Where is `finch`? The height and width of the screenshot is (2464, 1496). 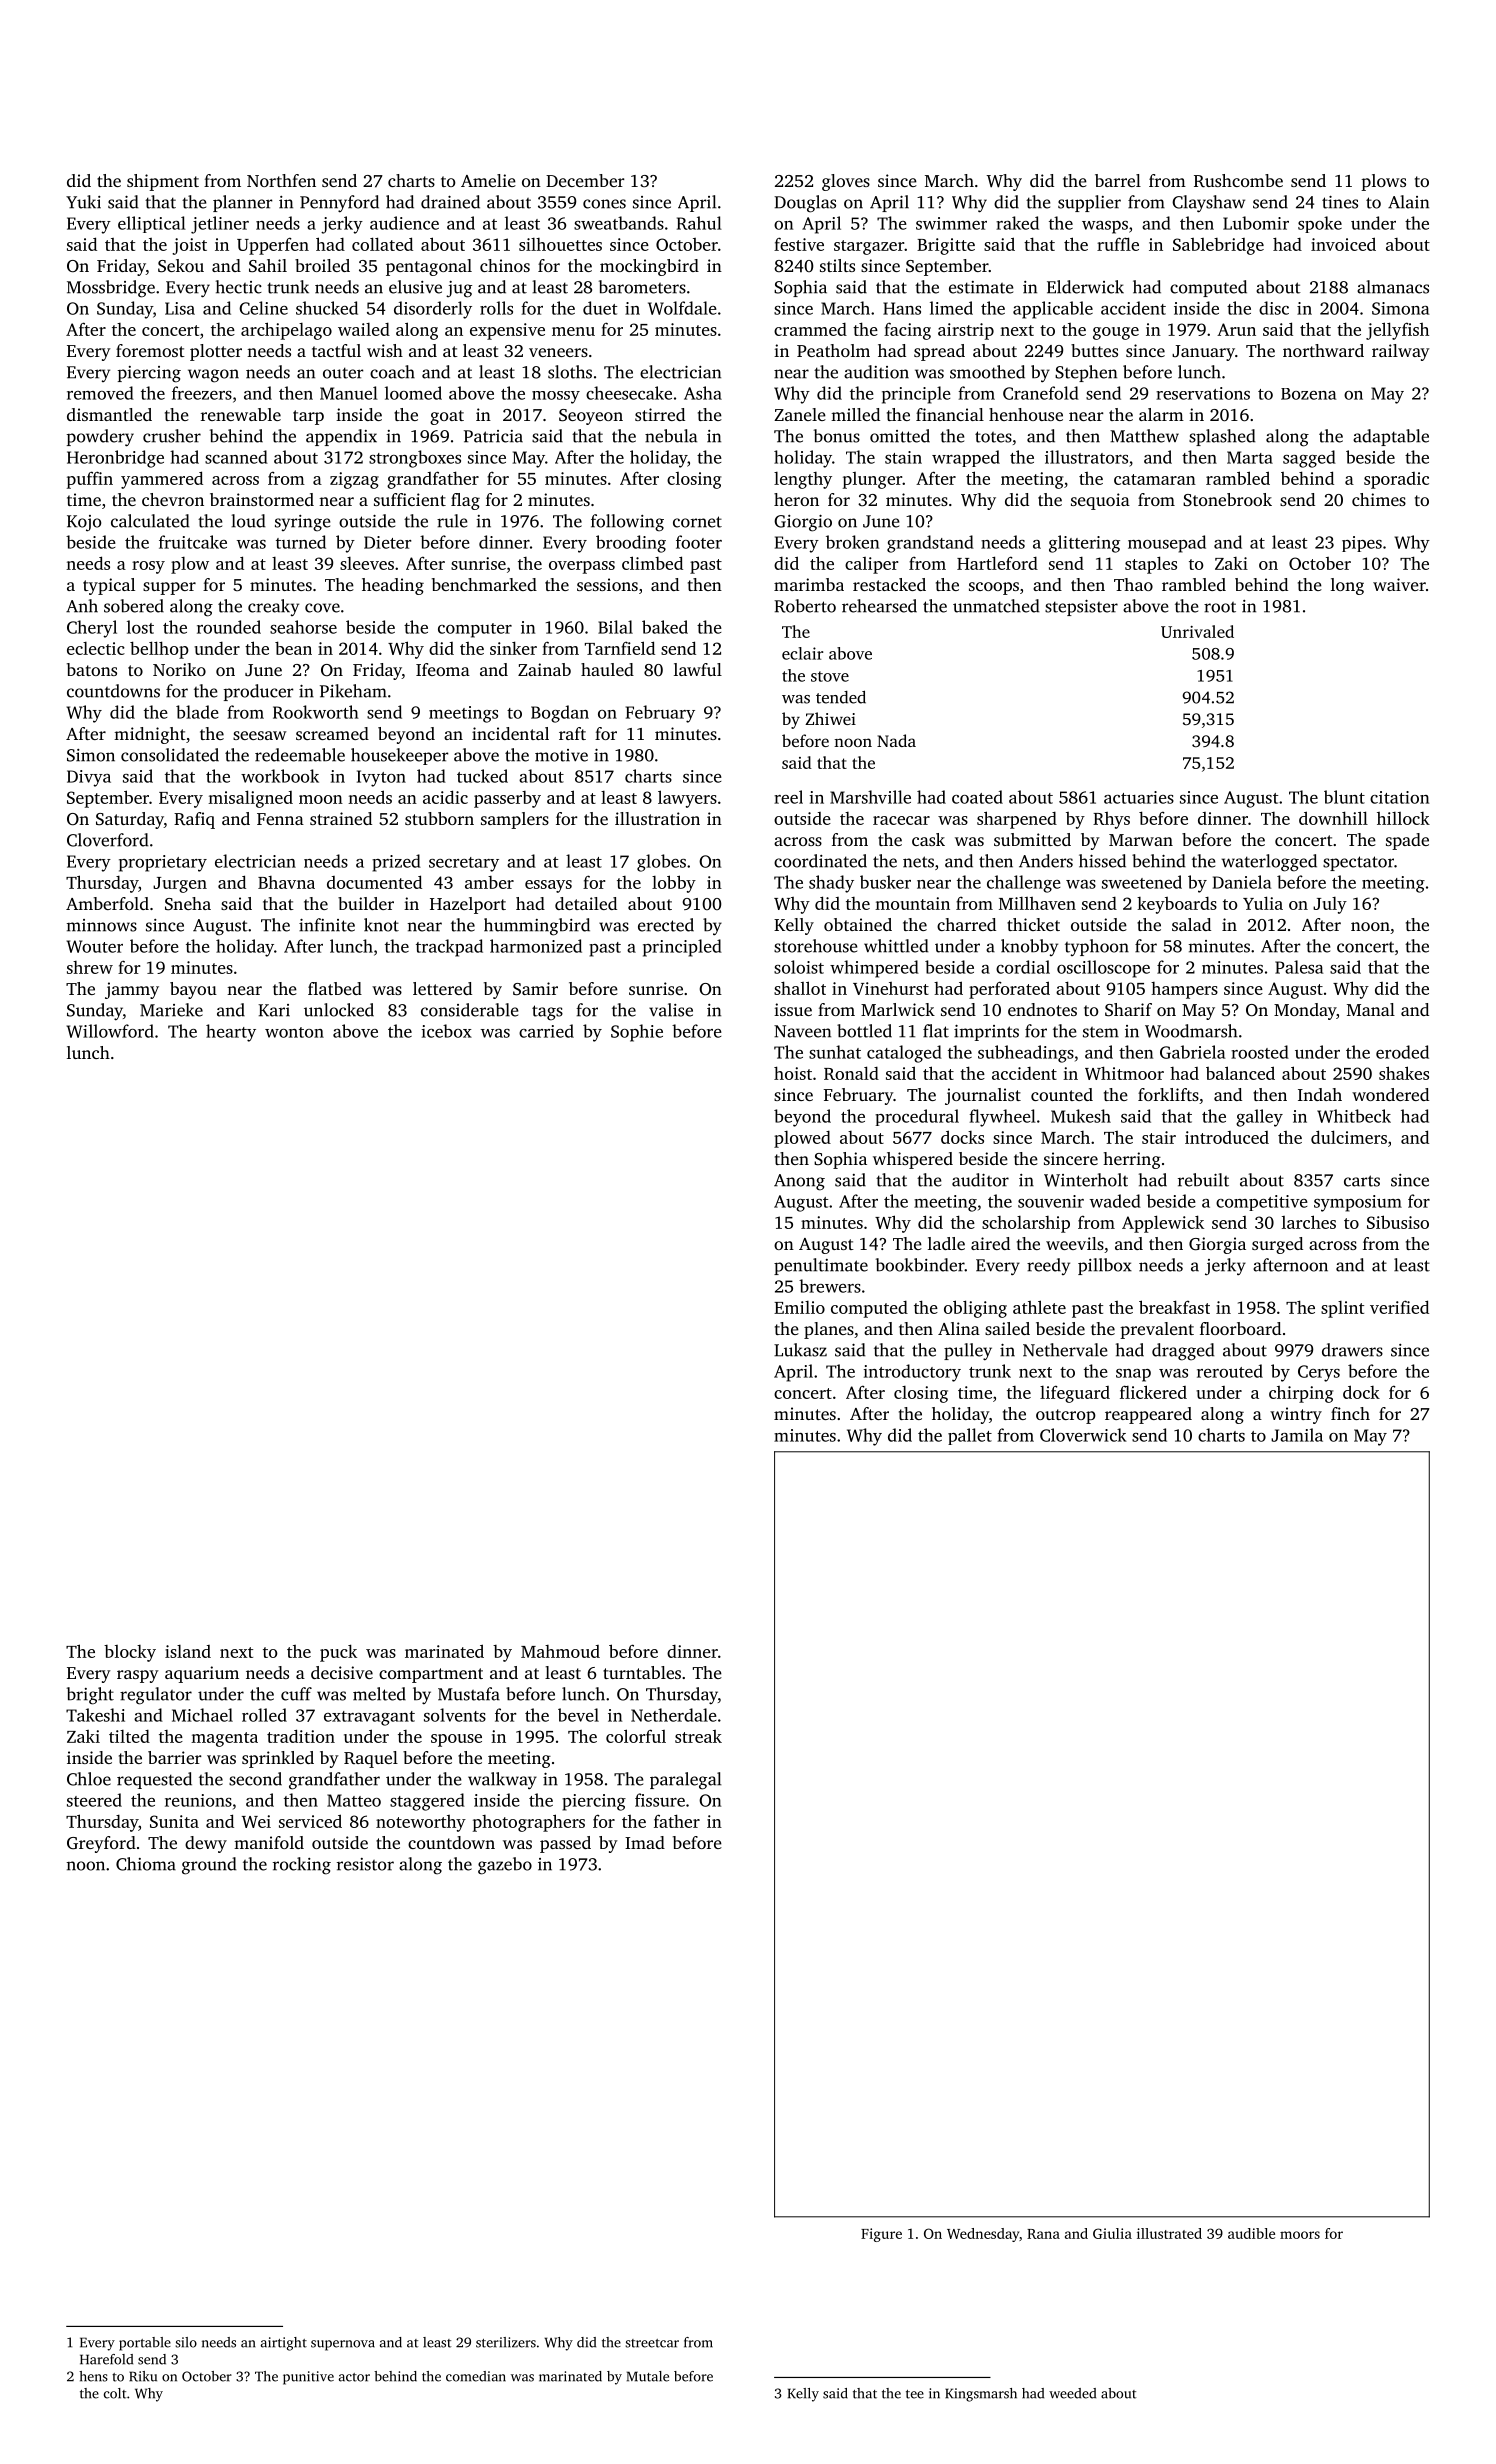
finch is located at coordinates (1350, 1413).
